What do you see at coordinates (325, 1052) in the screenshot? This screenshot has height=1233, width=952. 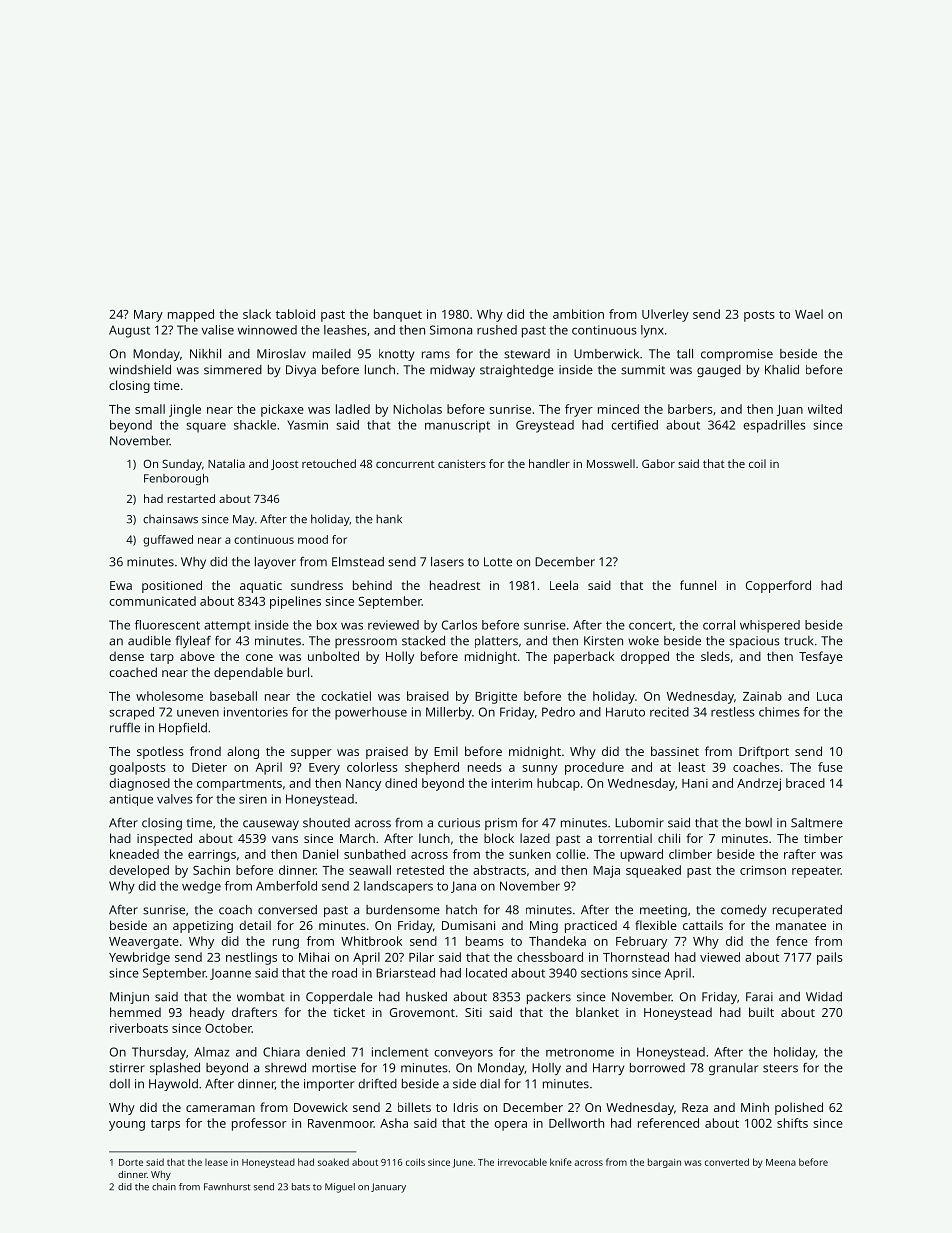 I see `denied` at bounding box center [325, 1052].
